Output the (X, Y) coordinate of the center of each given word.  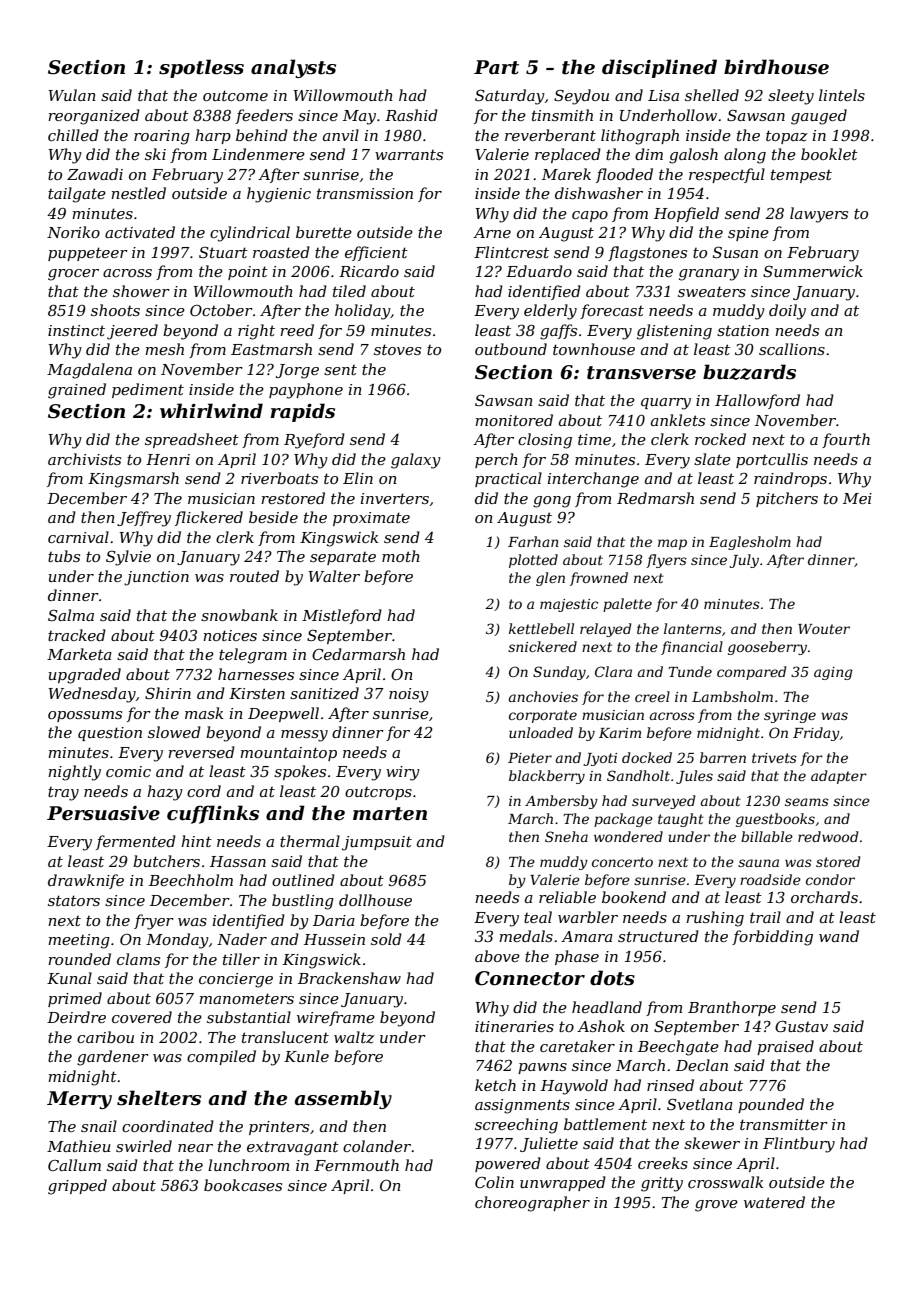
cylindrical (250, 234)
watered (774, 1202)
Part (496, 67)
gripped (77, 1187)
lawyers (819, 215)
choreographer (532, 1204)
